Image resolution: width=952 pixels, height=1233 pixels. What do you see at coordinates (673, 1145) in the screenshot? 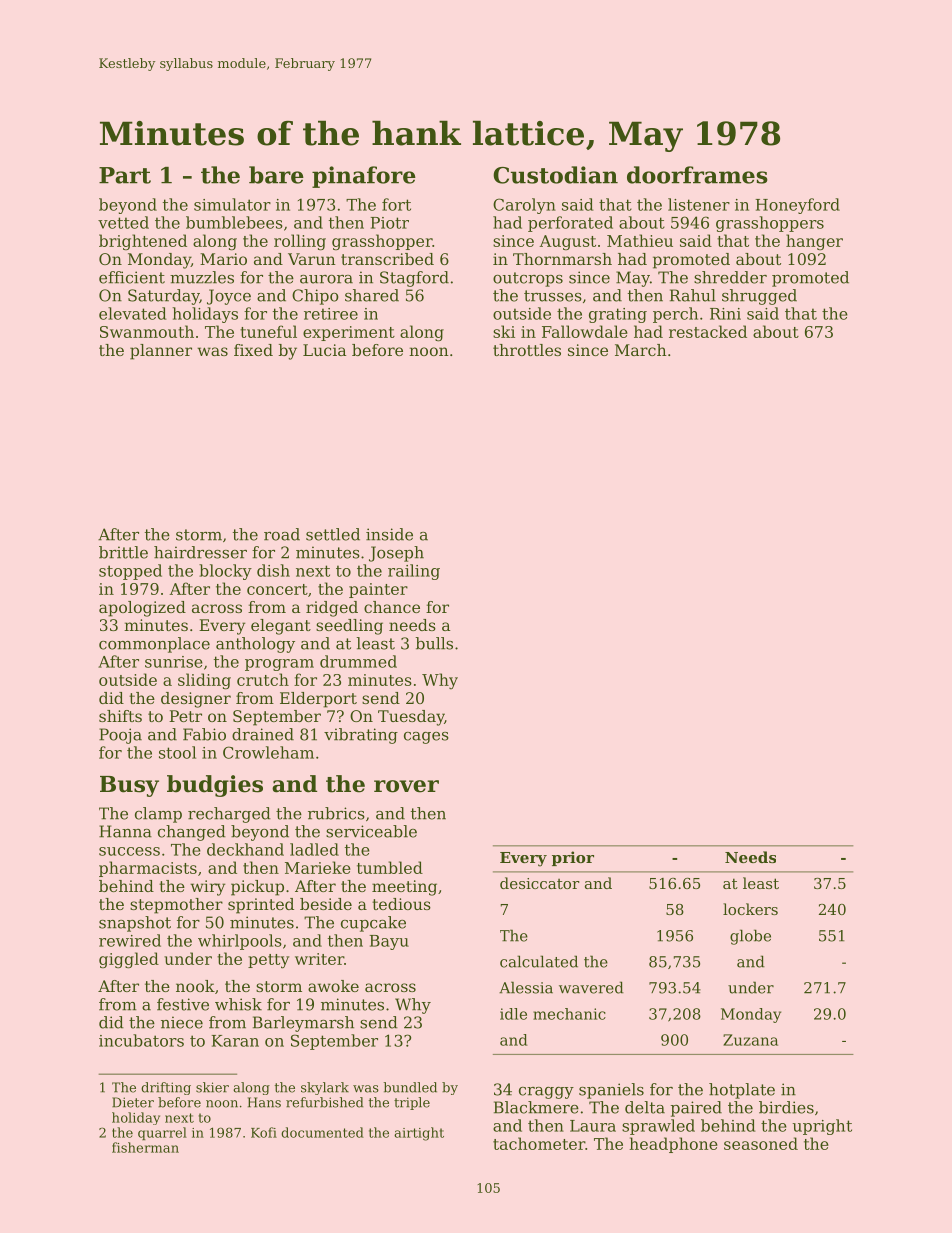
I see `headphone` at bounding box center [673, 1145].
